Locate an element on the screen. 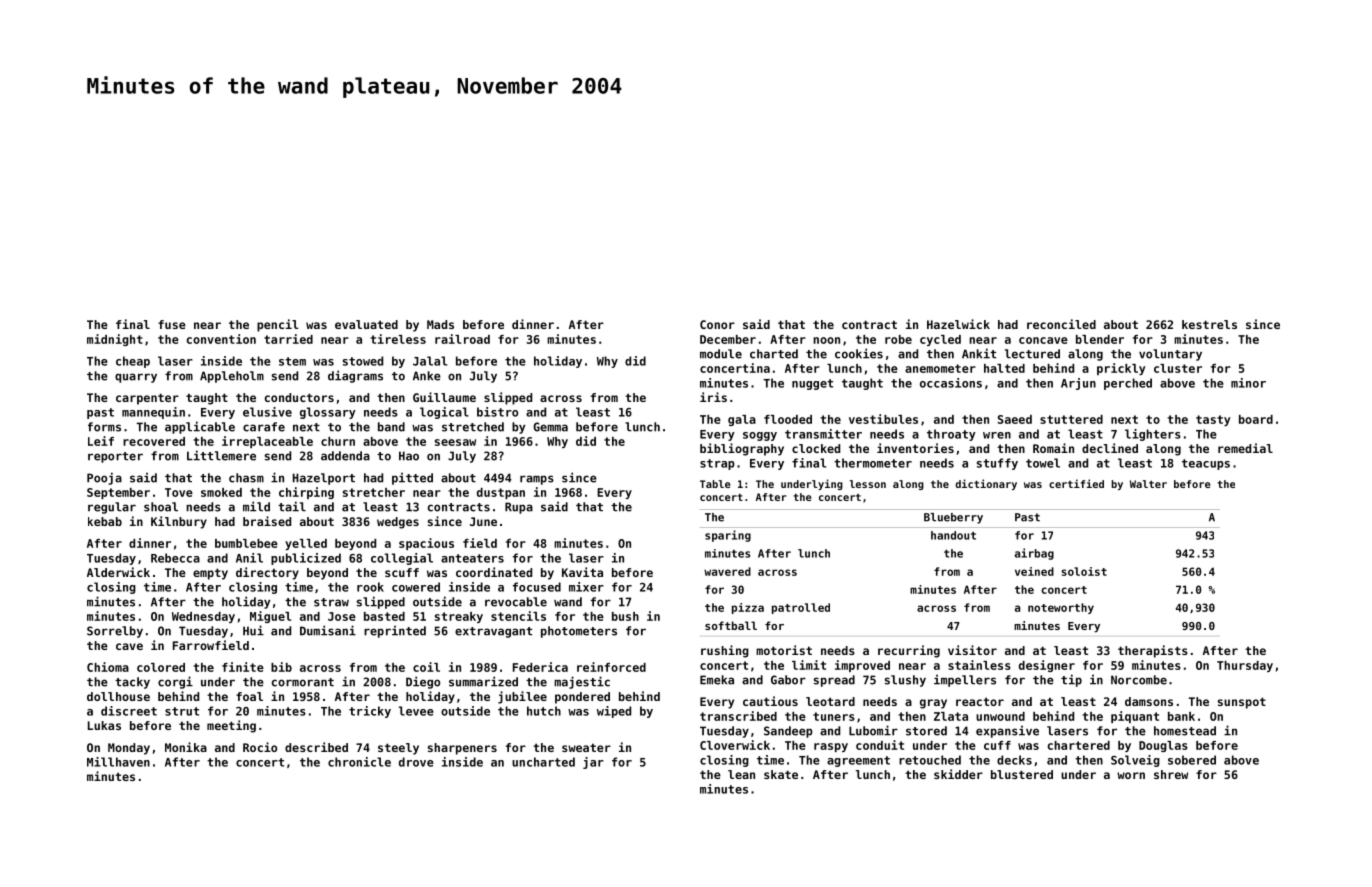 This screenshot has height=887, width=1372. tip is located at coordinates (1071, 680).
